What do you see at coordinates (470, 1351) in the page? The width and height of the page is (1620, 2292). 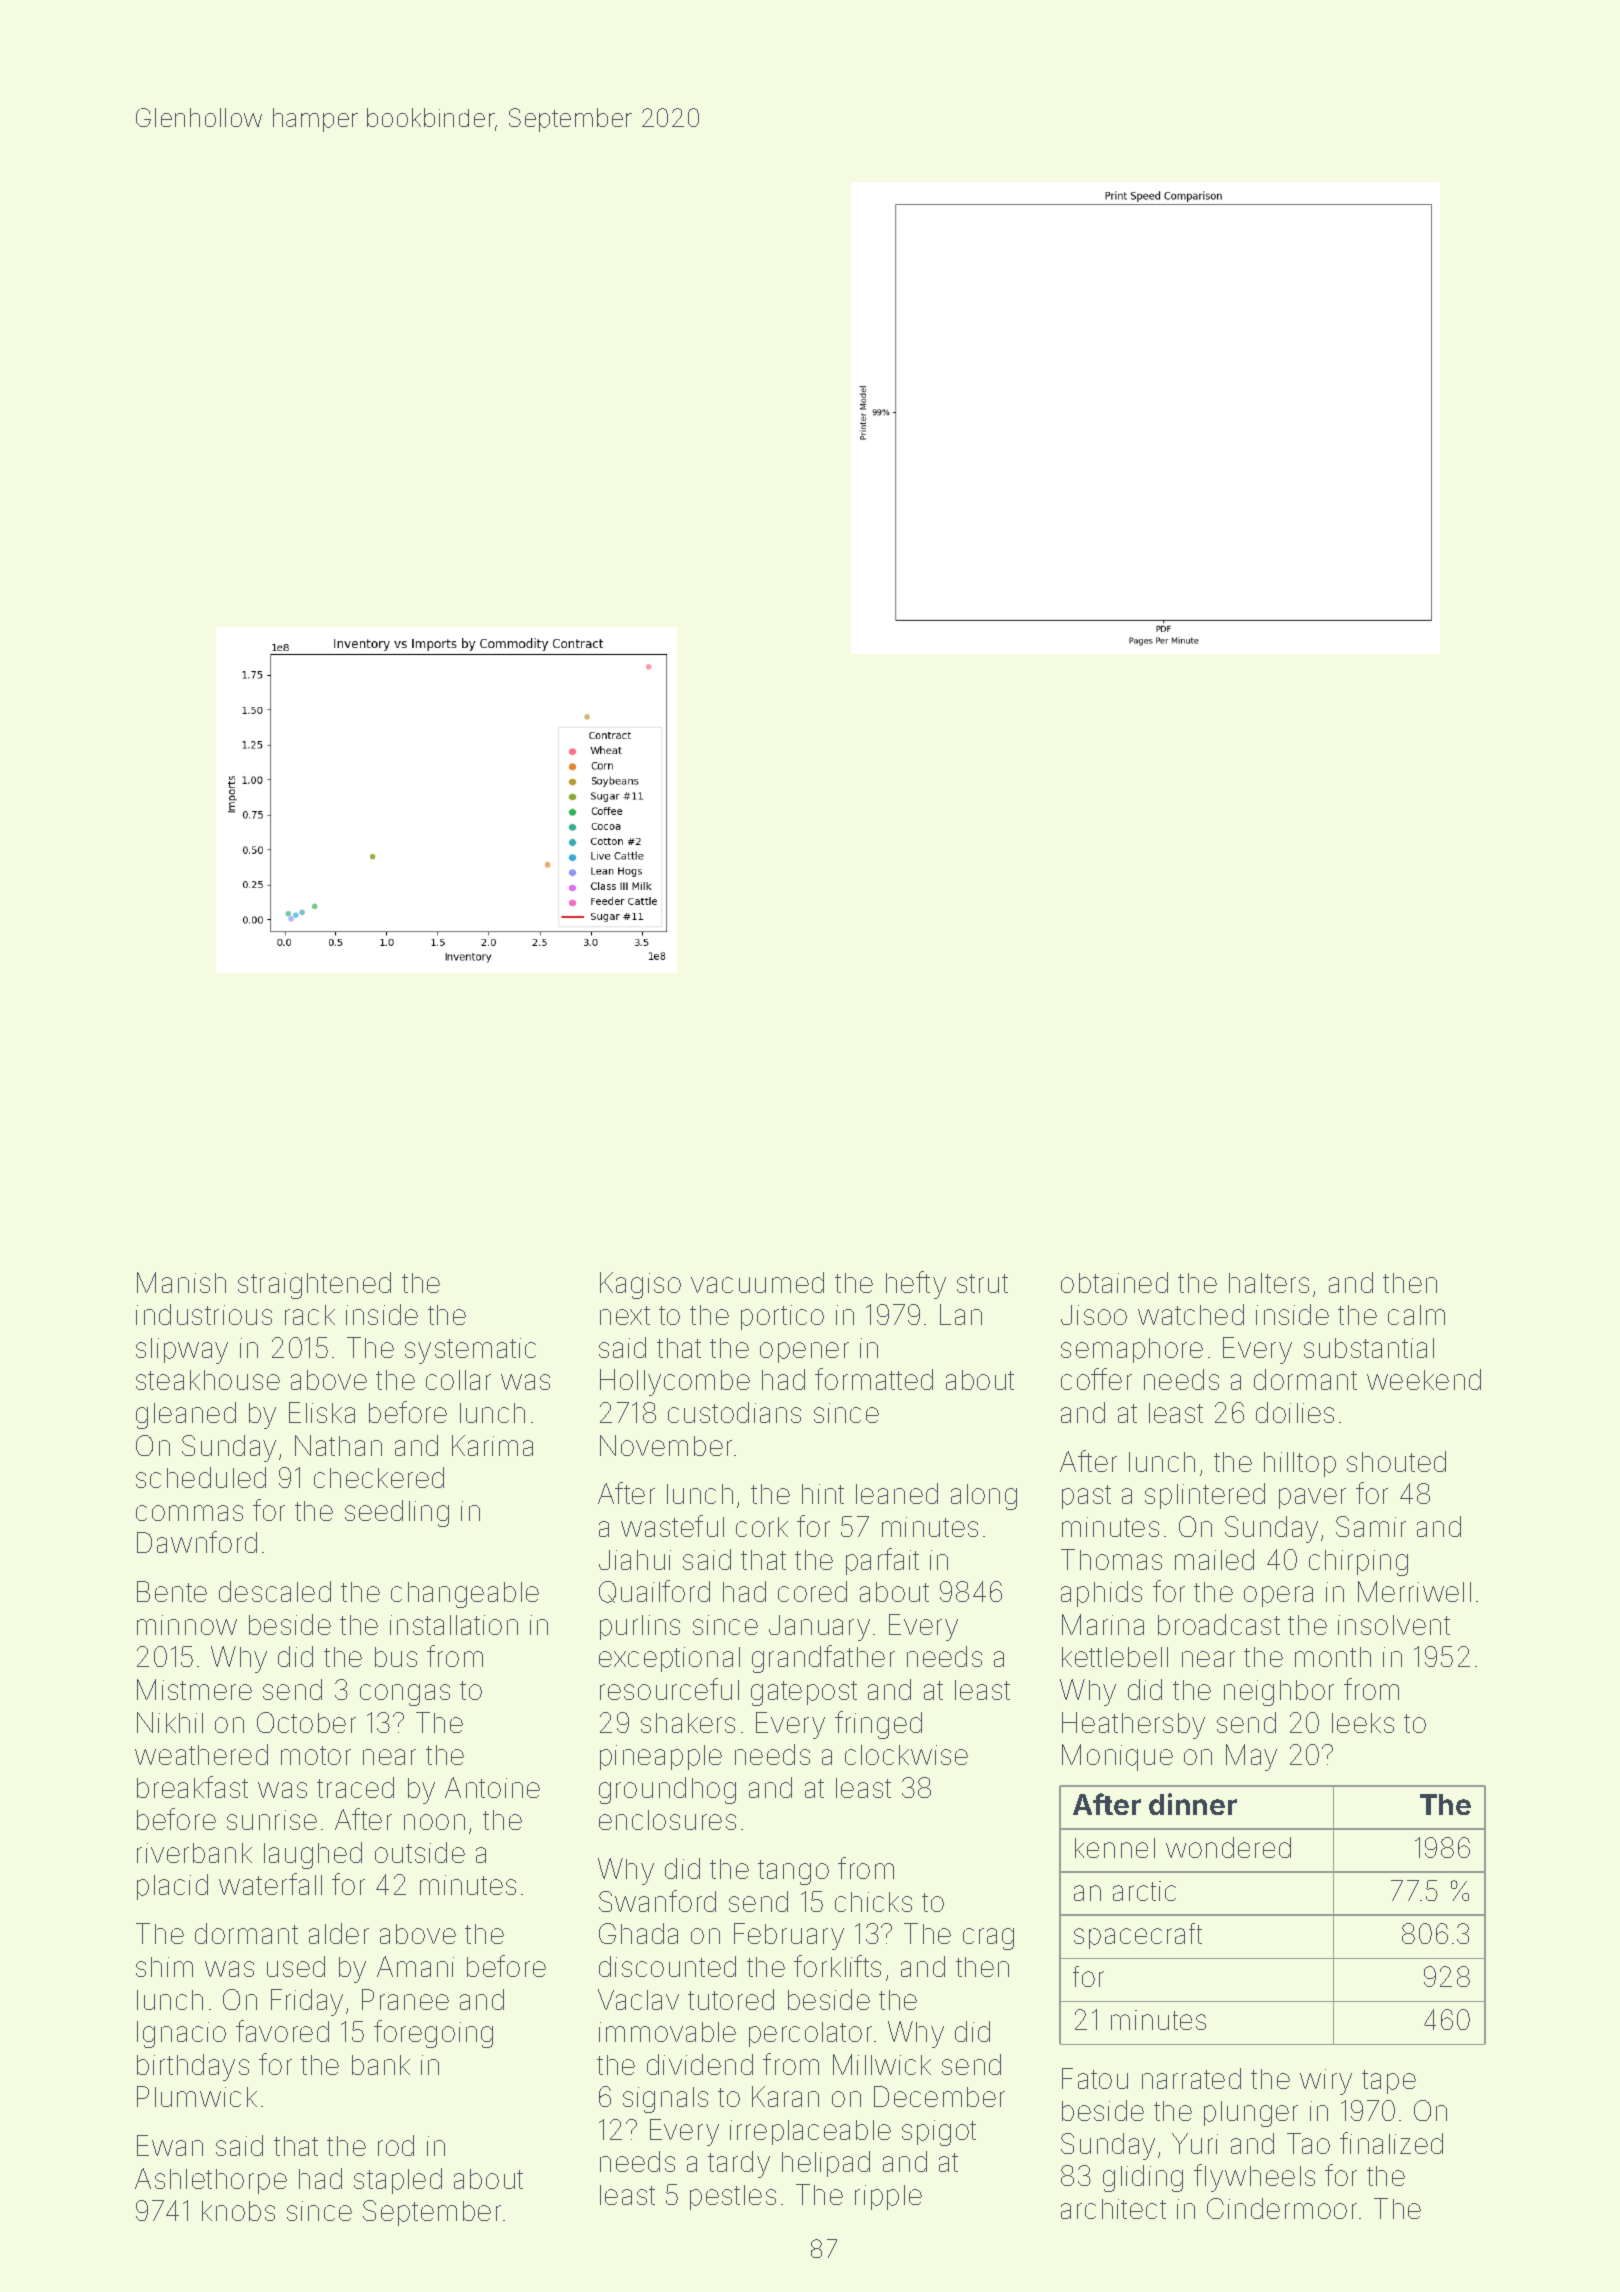 I see `systematic` at bounding box center [470, 1351].
